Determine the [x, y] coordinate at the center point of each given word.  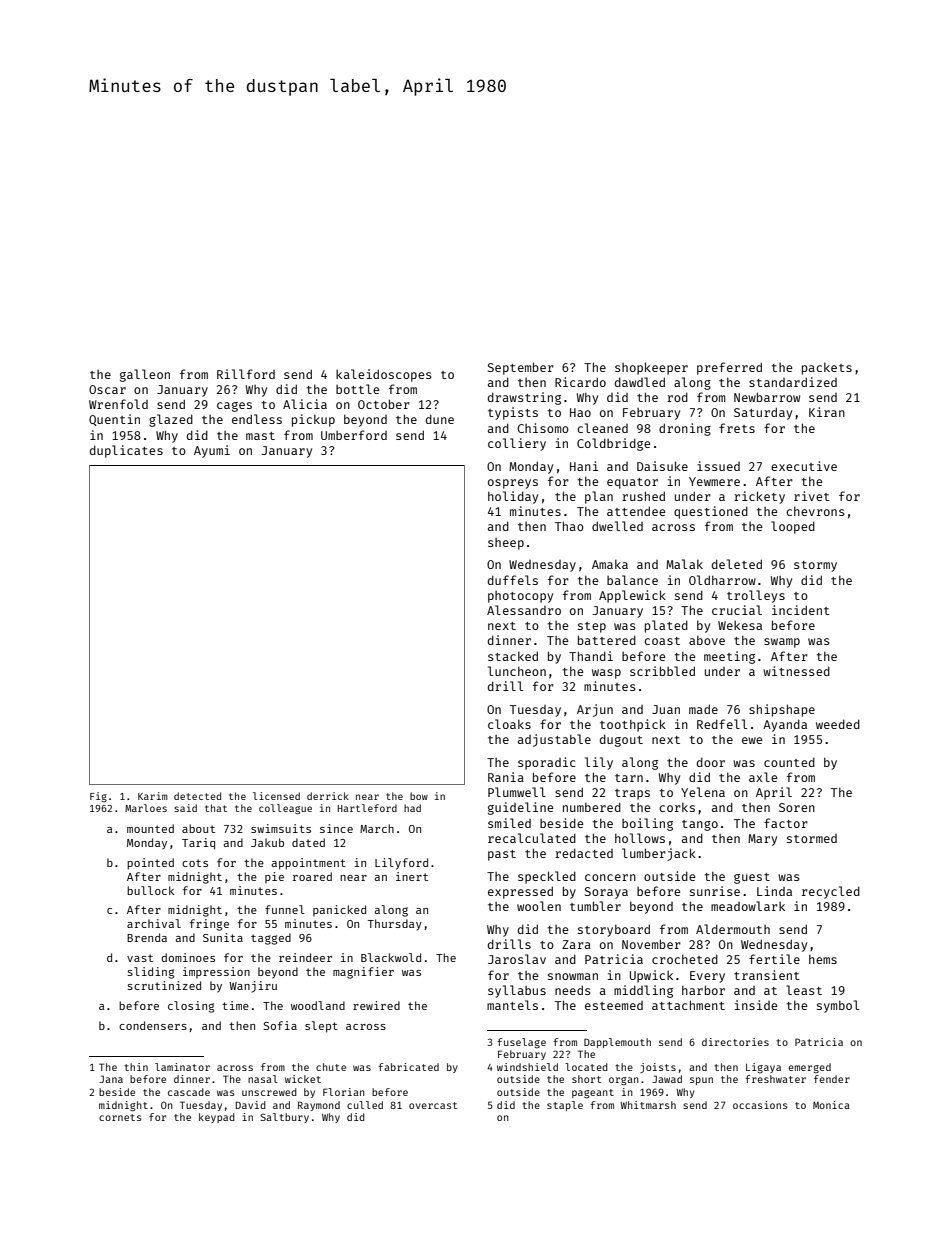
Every [707, 977]
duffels [513, 580]
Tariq [198, 844]
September [521, 368]
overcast [433, 1105]
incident [801, 610]
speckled [547, 877]
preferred [729, 368]
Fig [98, 797]
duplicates [126, 451]
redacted [584, 853]
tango [700, 825]
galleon [145, 375]
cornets [120, 1117]
